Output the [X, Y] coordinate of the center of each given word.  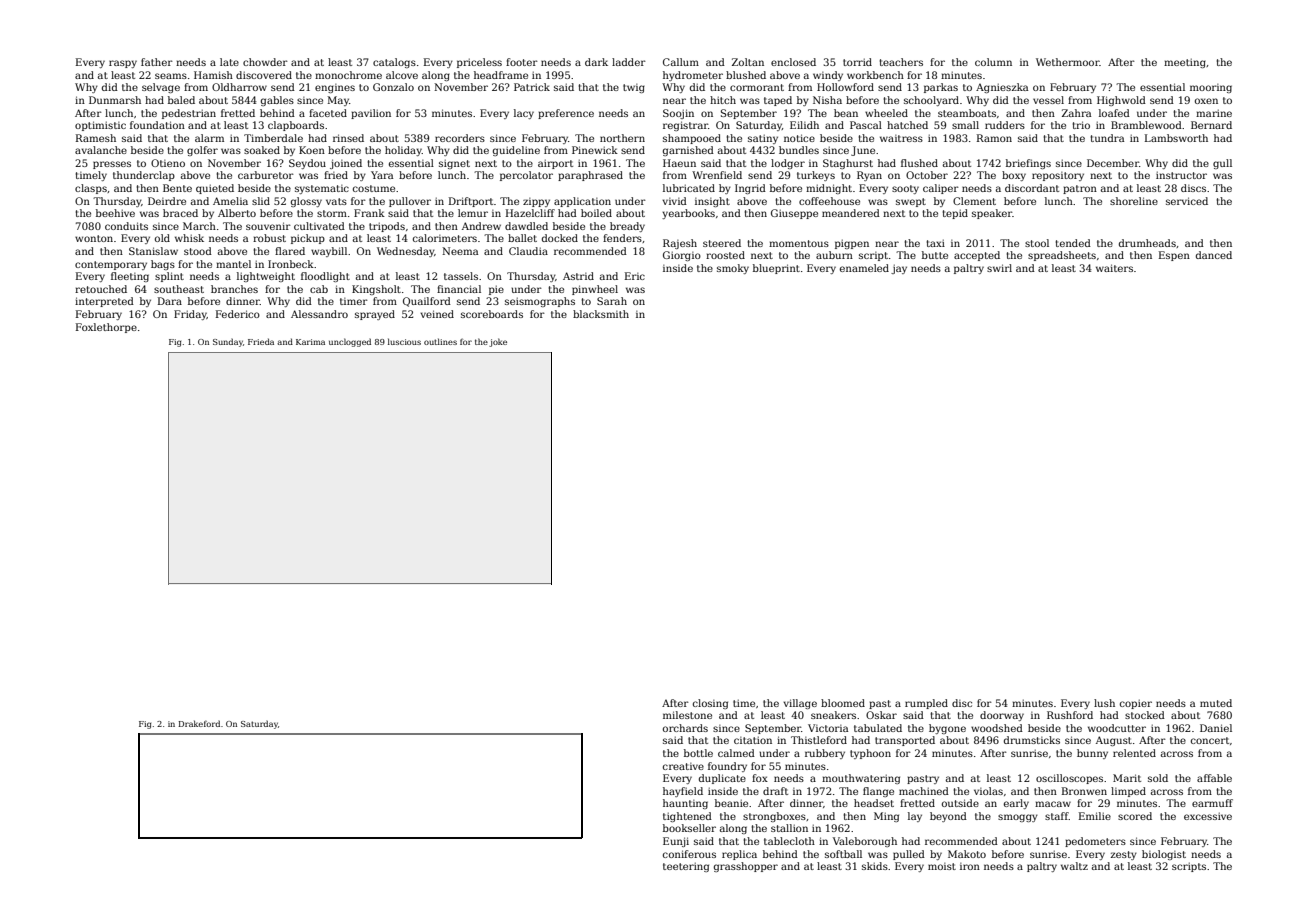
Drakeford [199, 723]
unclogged [350, 342]
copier [1136, 704]
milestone [687, 715]
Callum [681, 62]
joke [498, 342]
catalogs [394, 63]
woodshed [997, 728]
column [993, 62]
